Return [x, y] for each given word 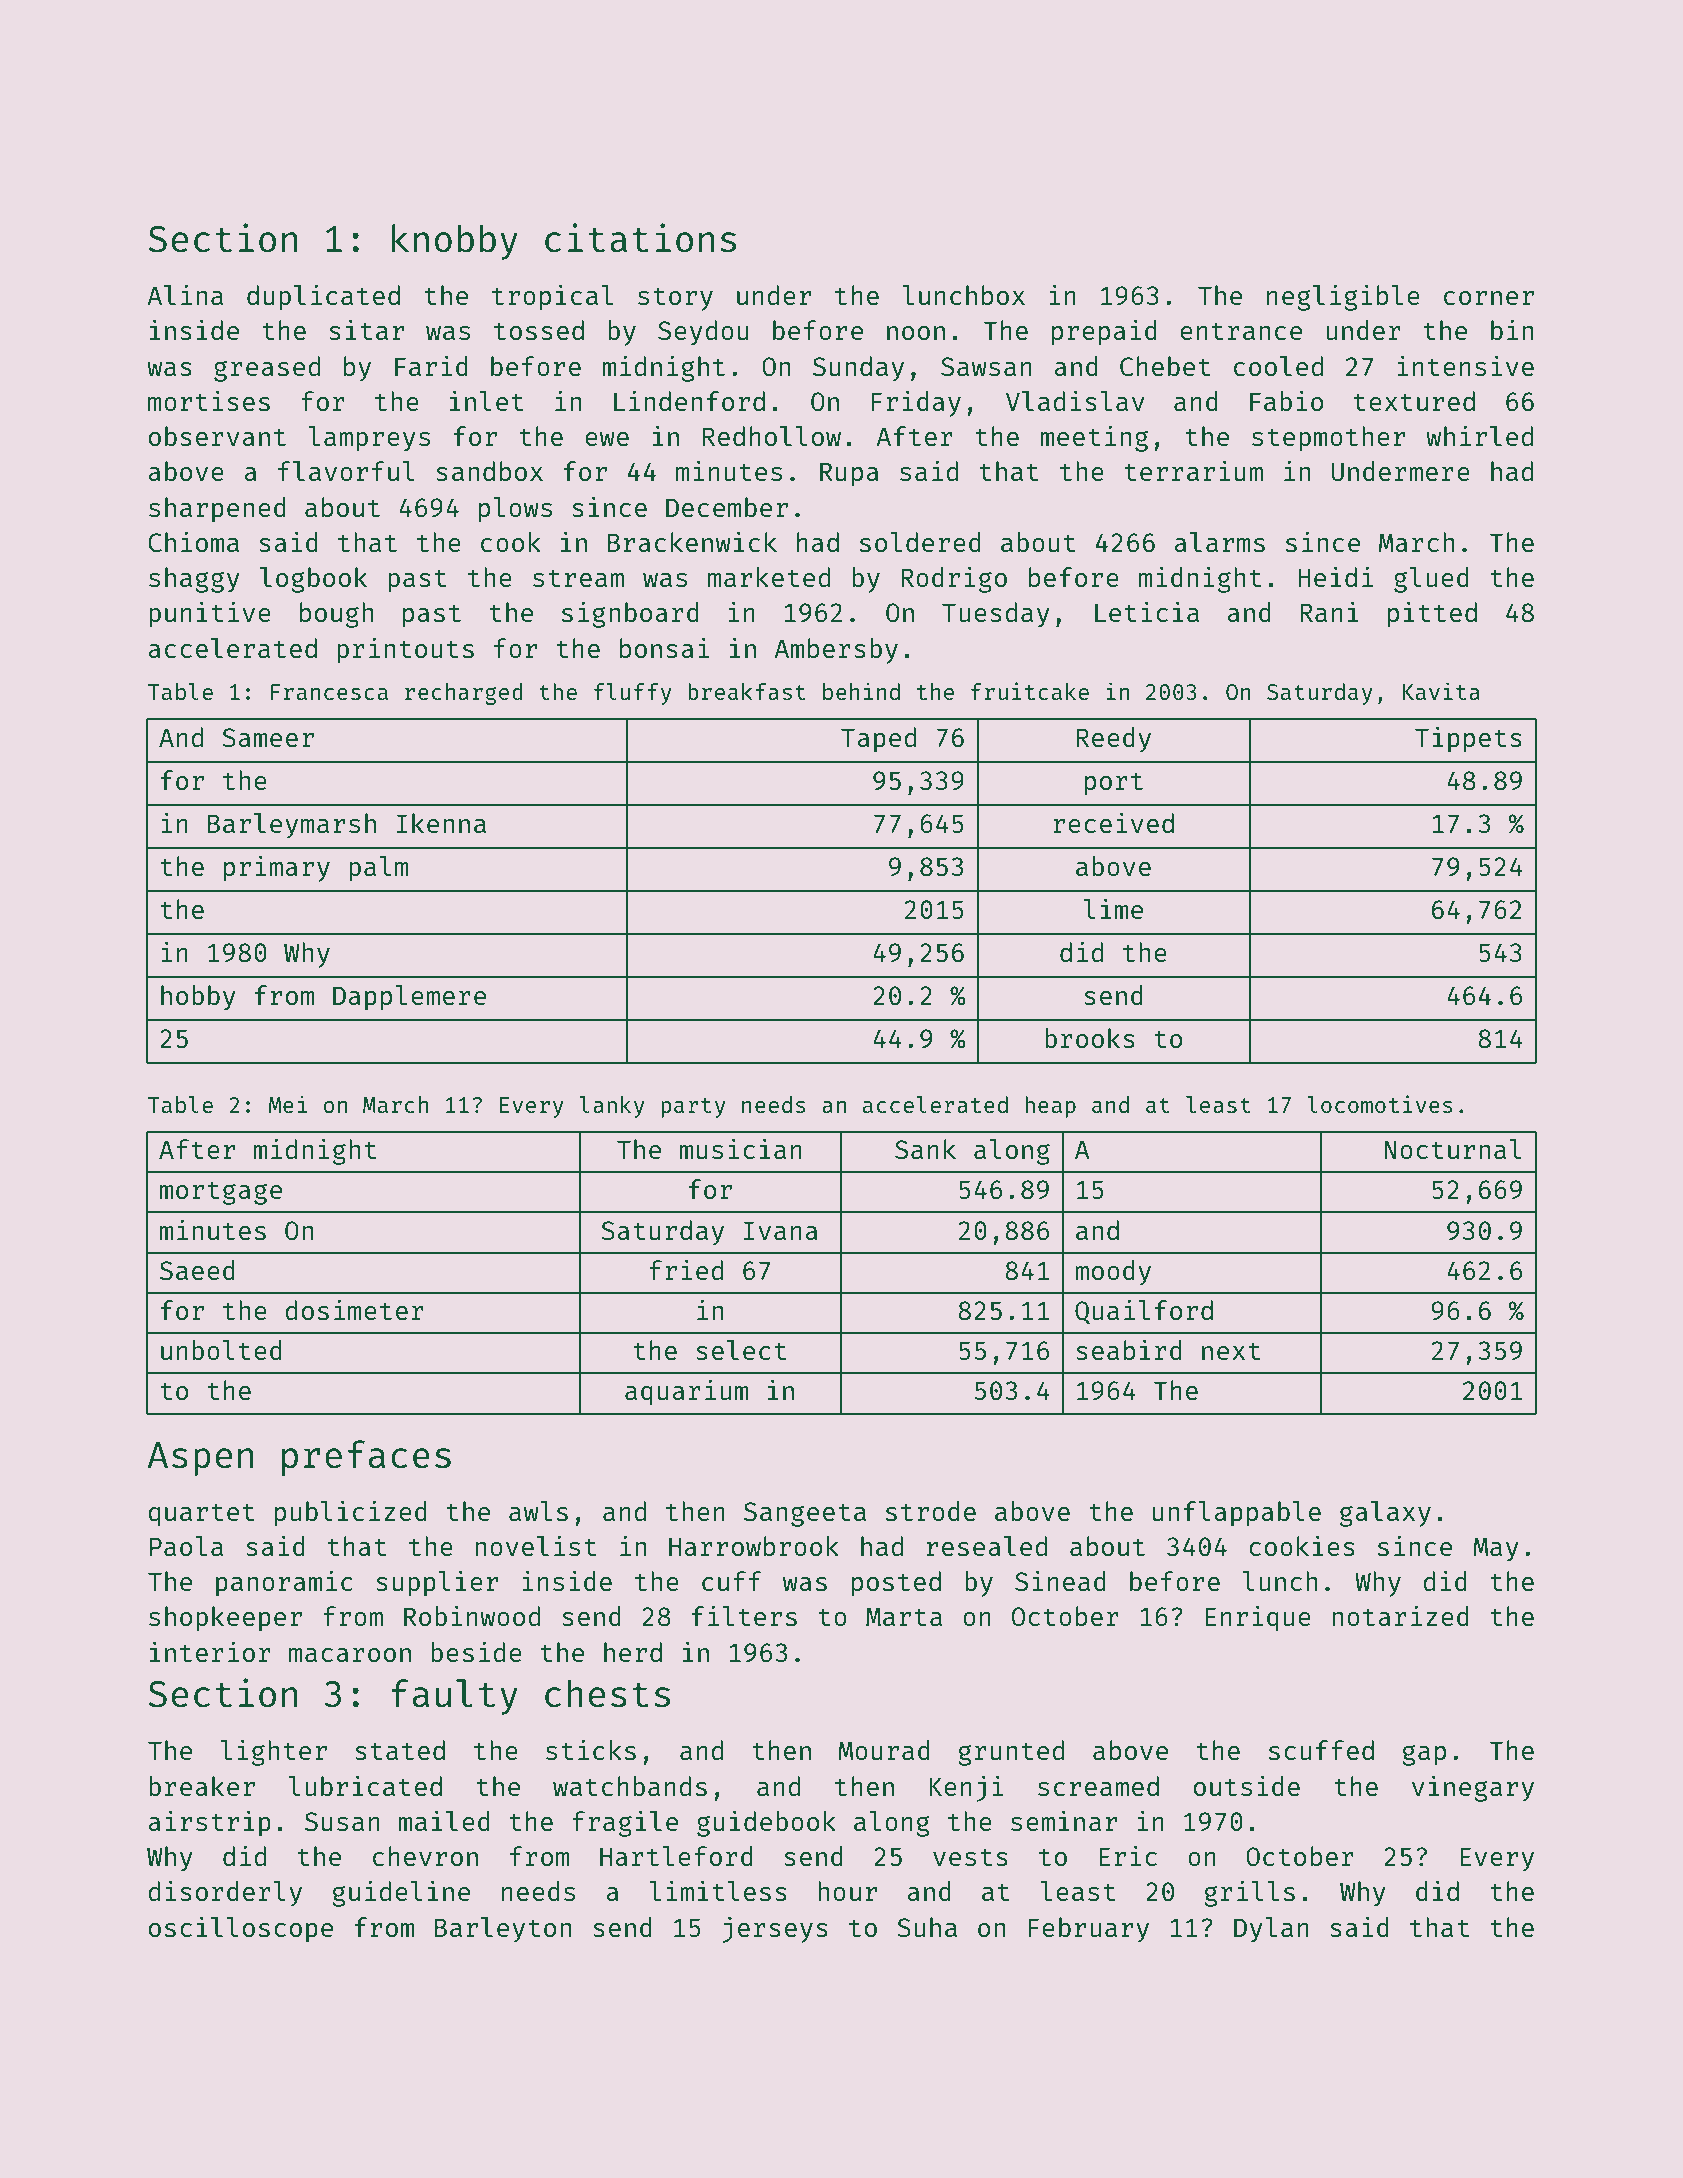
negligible [1343, 297]
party [693, 1108]
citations [640, 238]
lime [1113, 908]
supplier [437, 1583]
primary [277, 868]
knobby [455, 242]
